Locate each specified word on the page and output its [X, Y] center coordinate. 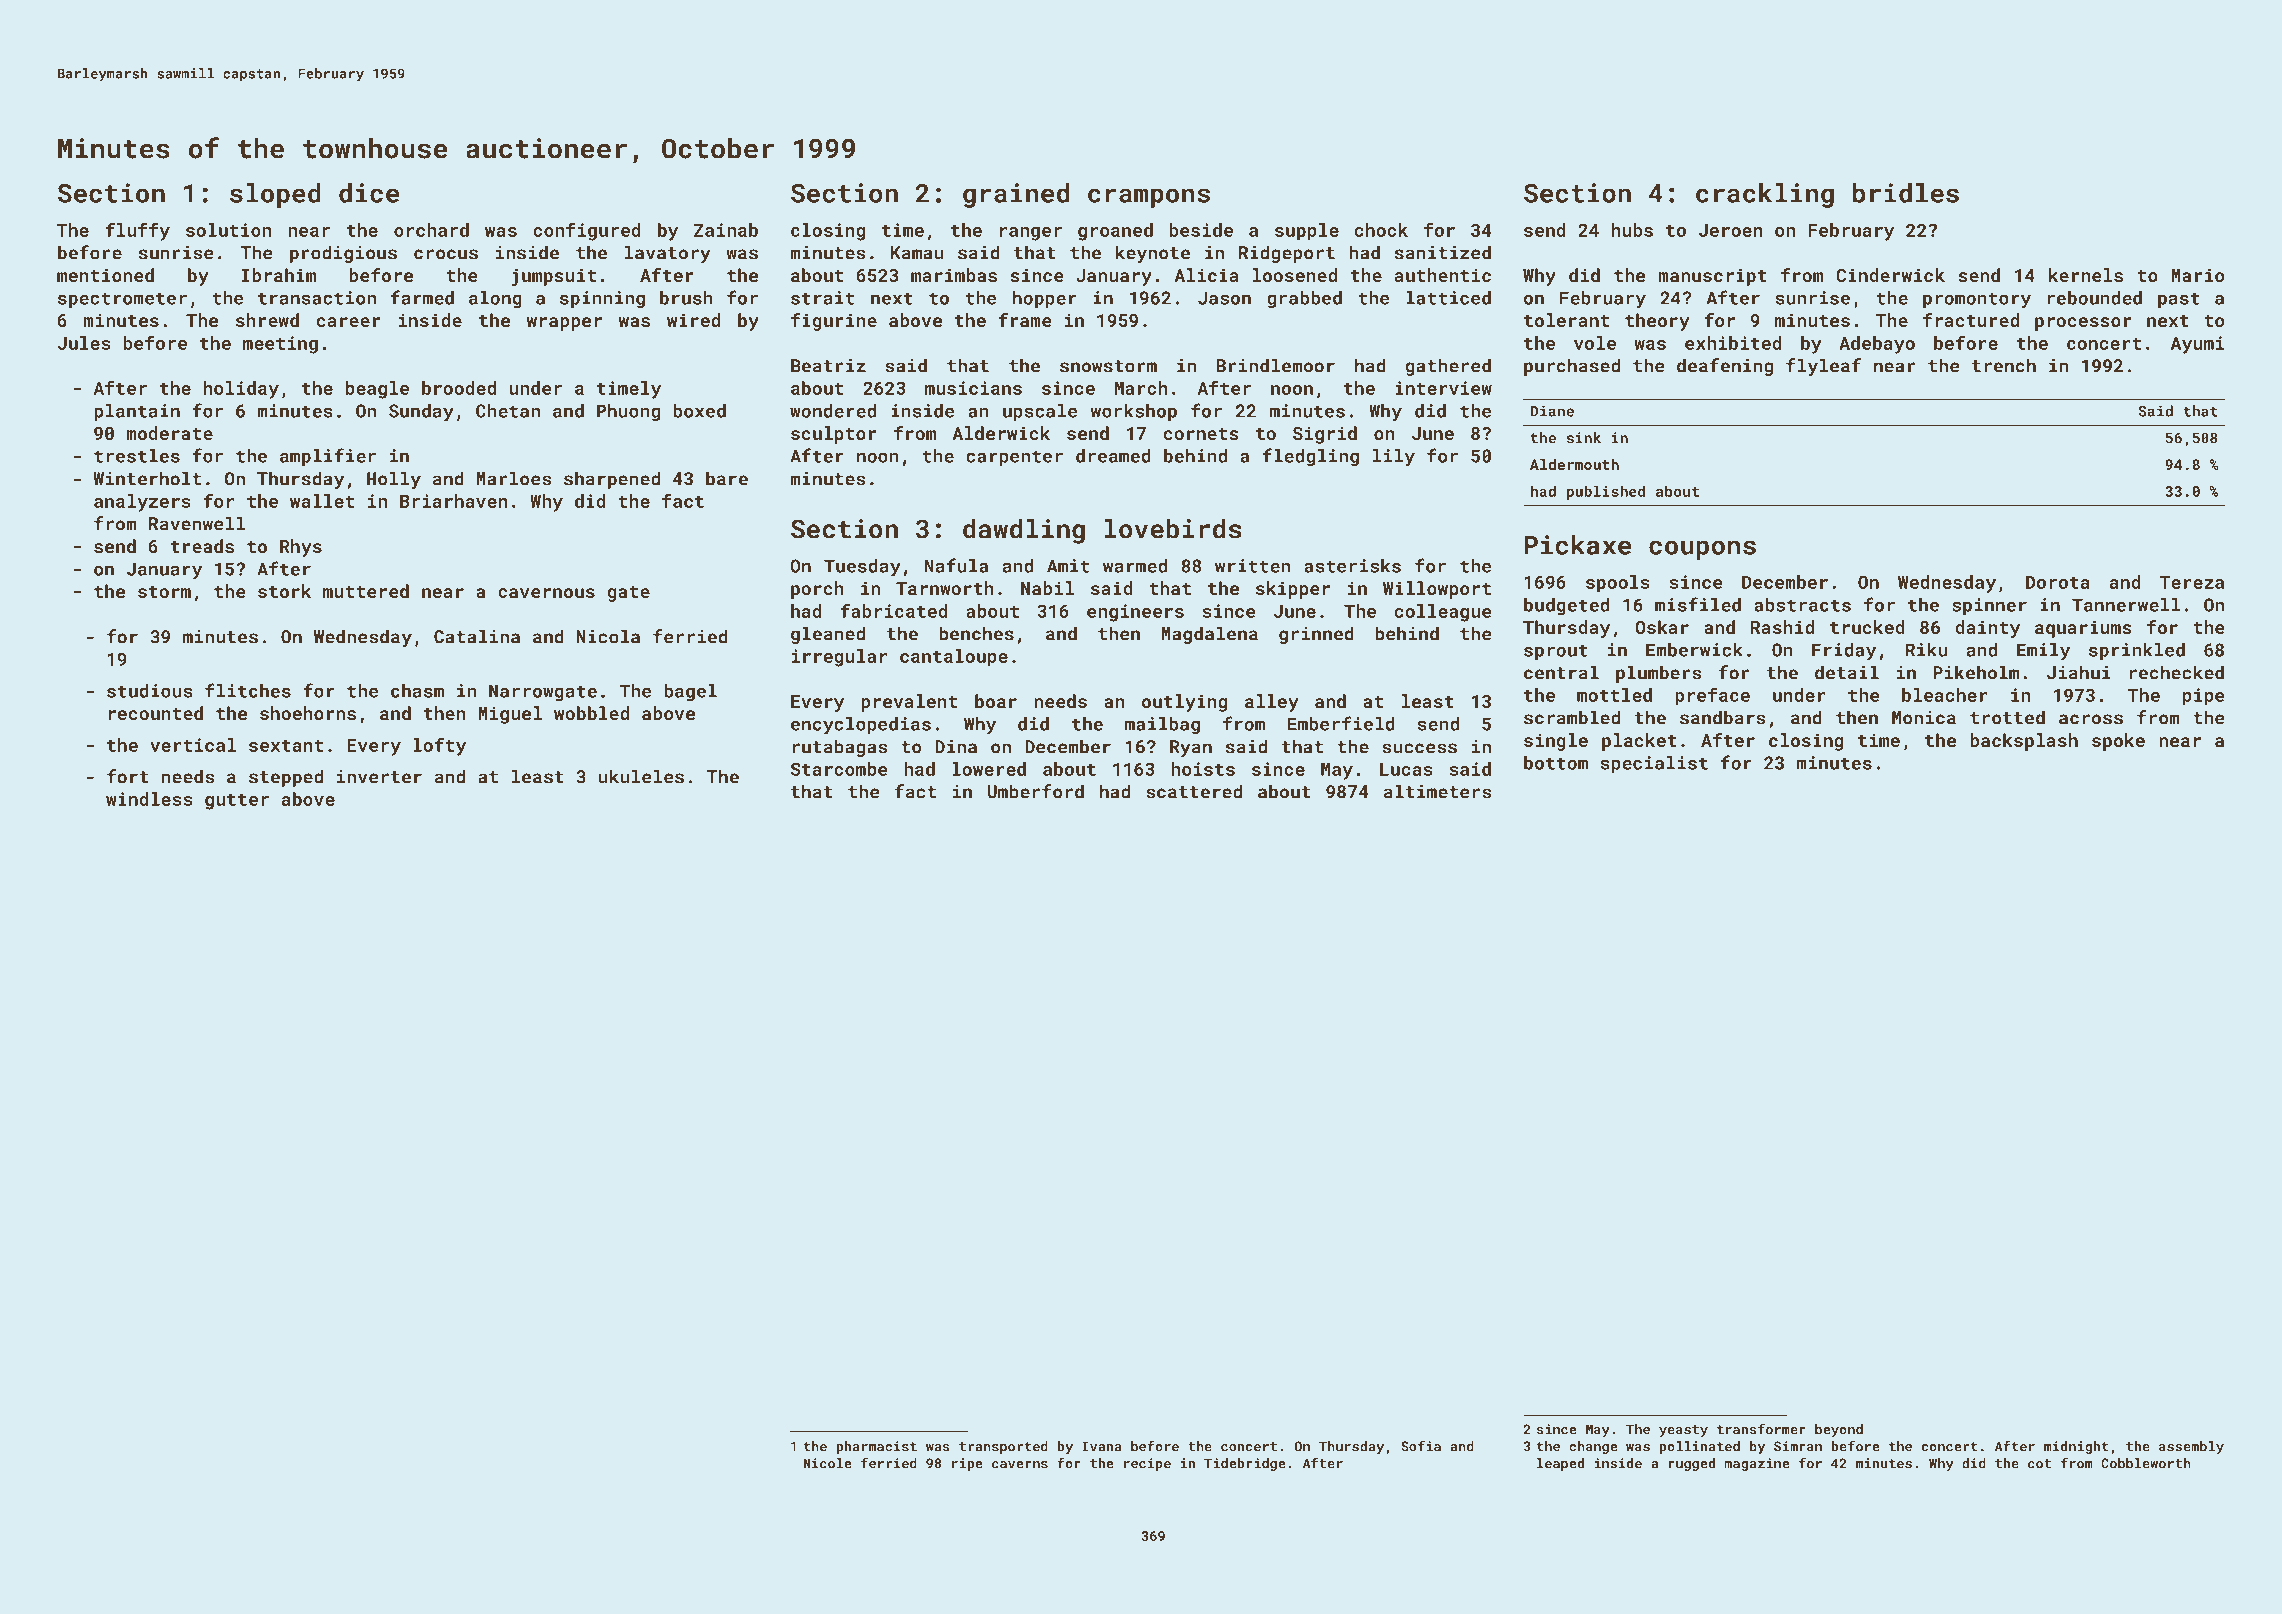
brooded [459, 388]
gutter [237, 802]
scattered [1194, 791]
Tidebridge [1244, 1464]
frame [1025, 320]
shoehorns [308, 713]
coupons [1702, 550]
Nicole [827, 1463]
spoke [2118, 742]
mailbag [1162, 726]
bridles [1906, 193]
